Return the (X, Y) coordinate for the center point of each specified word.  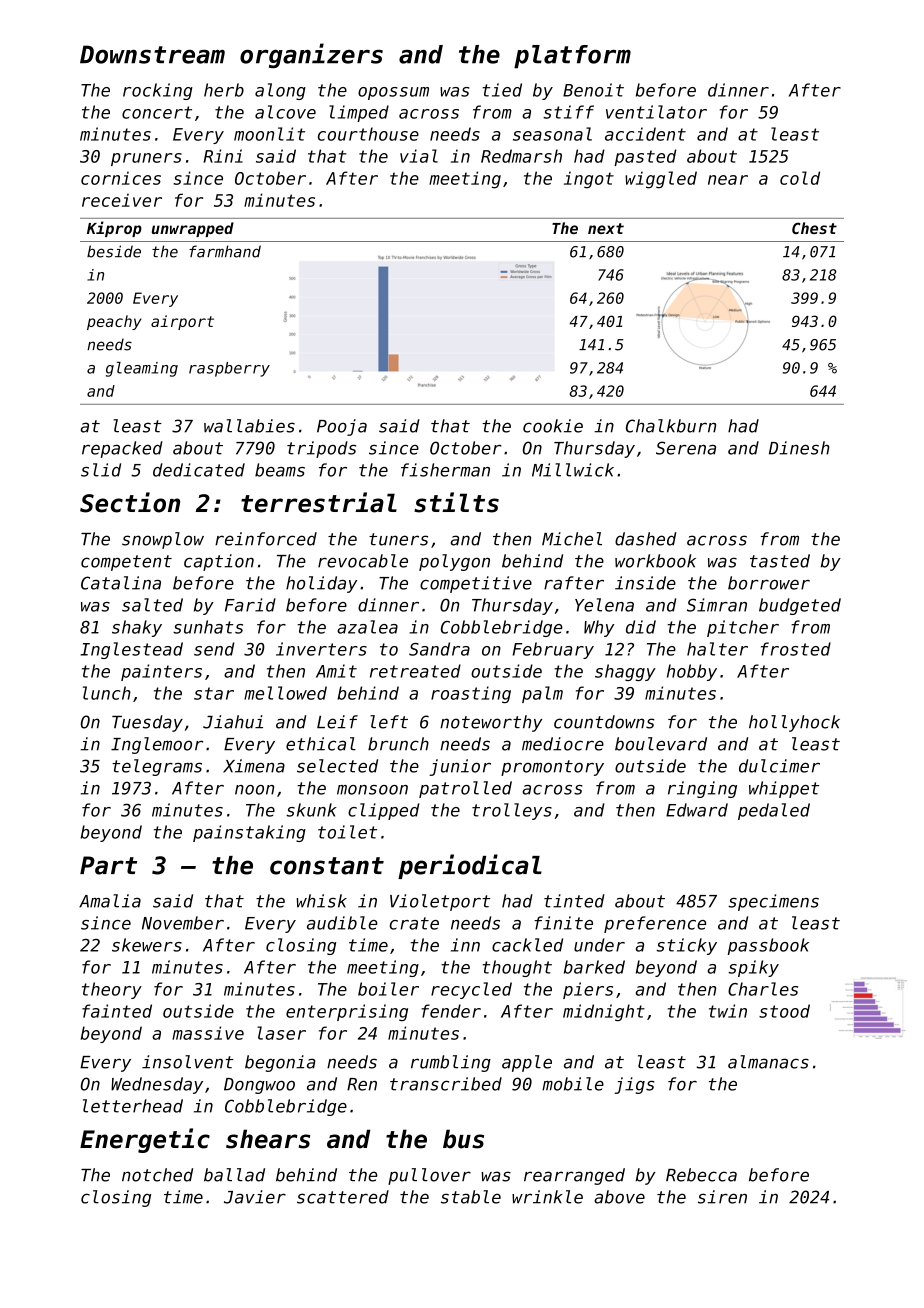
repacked (122, 449)
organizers (311, 55)
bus (463, 1139)
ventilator (656, 112)
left (389, 722)
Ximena (254, 766)
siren (722, 1197)
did (641, 627)
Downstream (152, 54)
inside (645, 583)
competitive (476, 584)
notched (157, 1175)
